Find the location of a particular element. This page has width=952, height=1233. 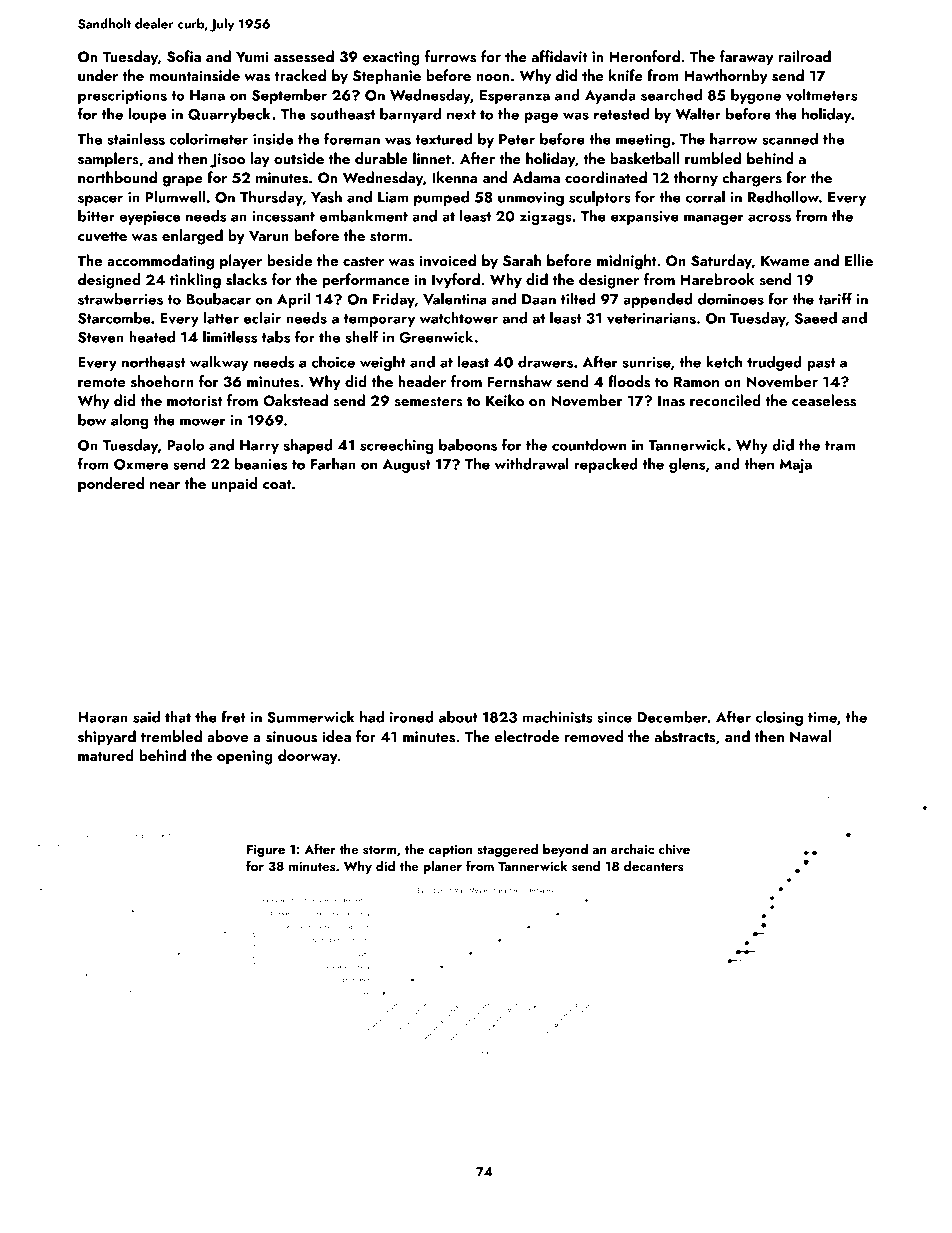

doorway is located at coordinates (308, 757).
